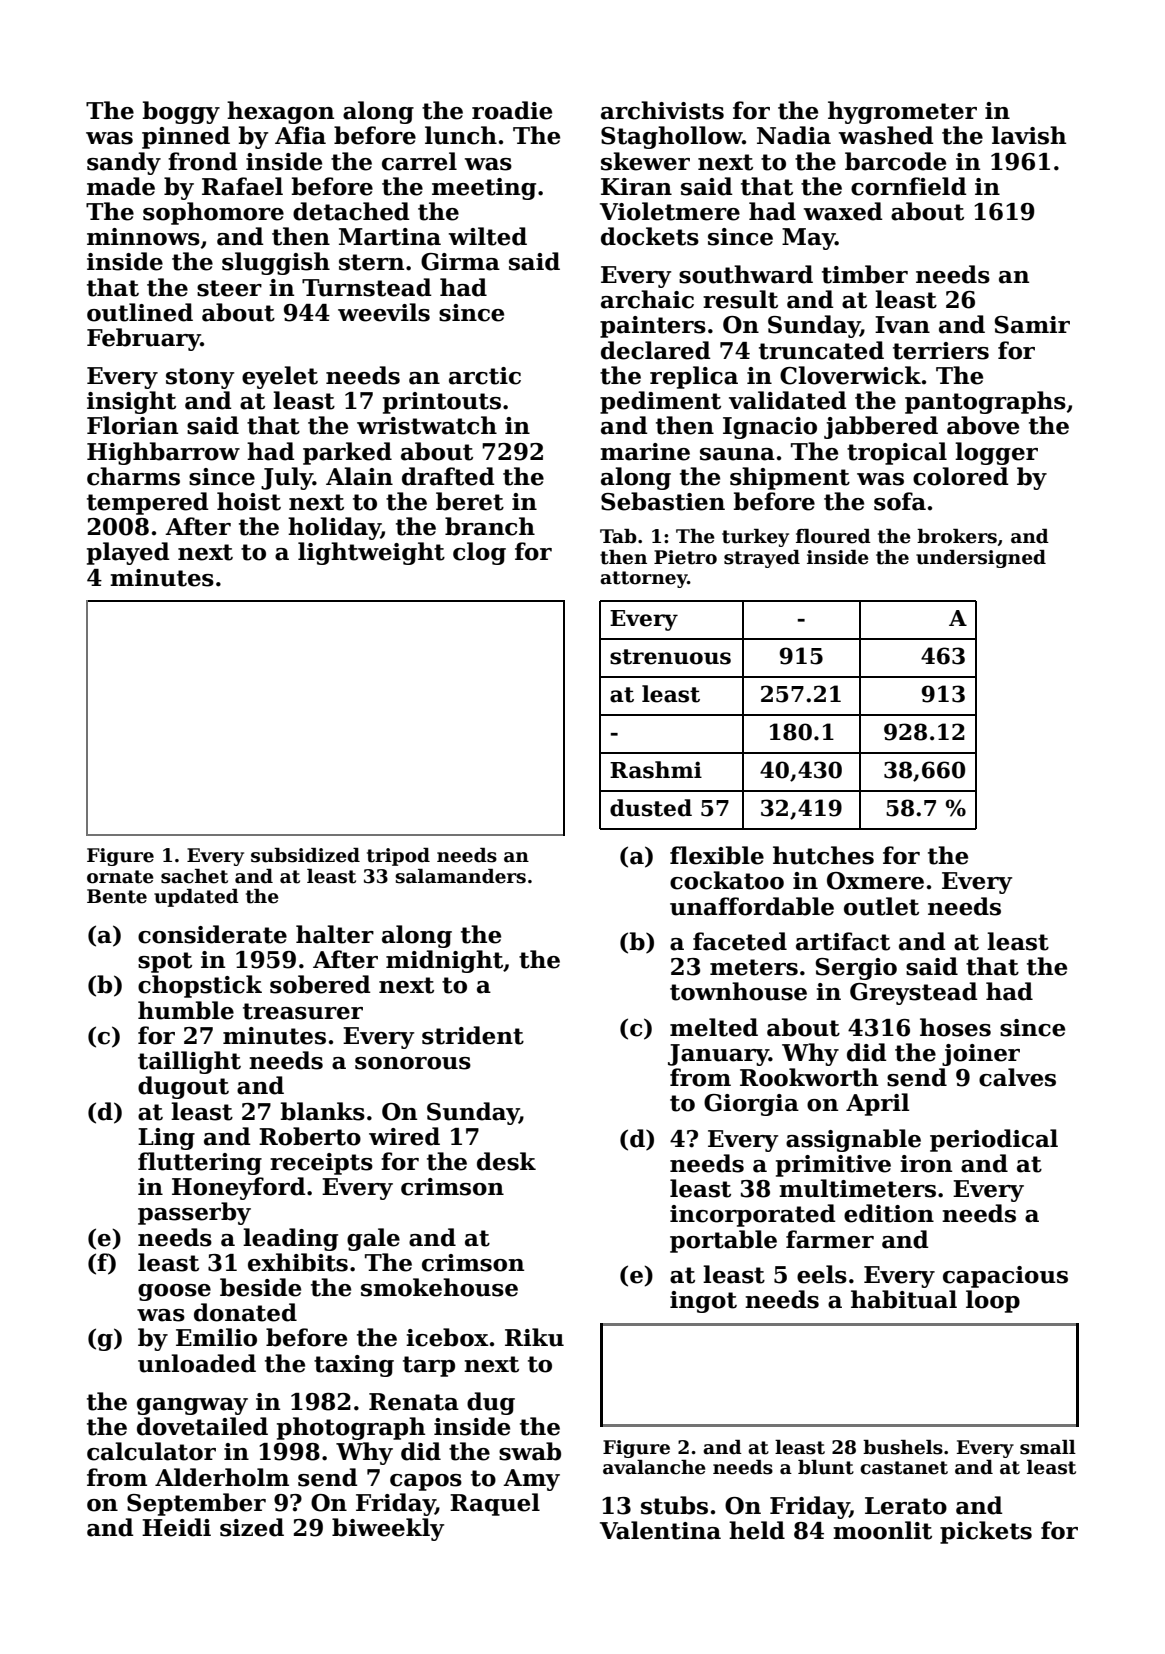 The height and width of the screenshot is (1654, 1165). Describe the element at coordinates (670, 657) in the screenshot. I see `strenuous` at that location.
